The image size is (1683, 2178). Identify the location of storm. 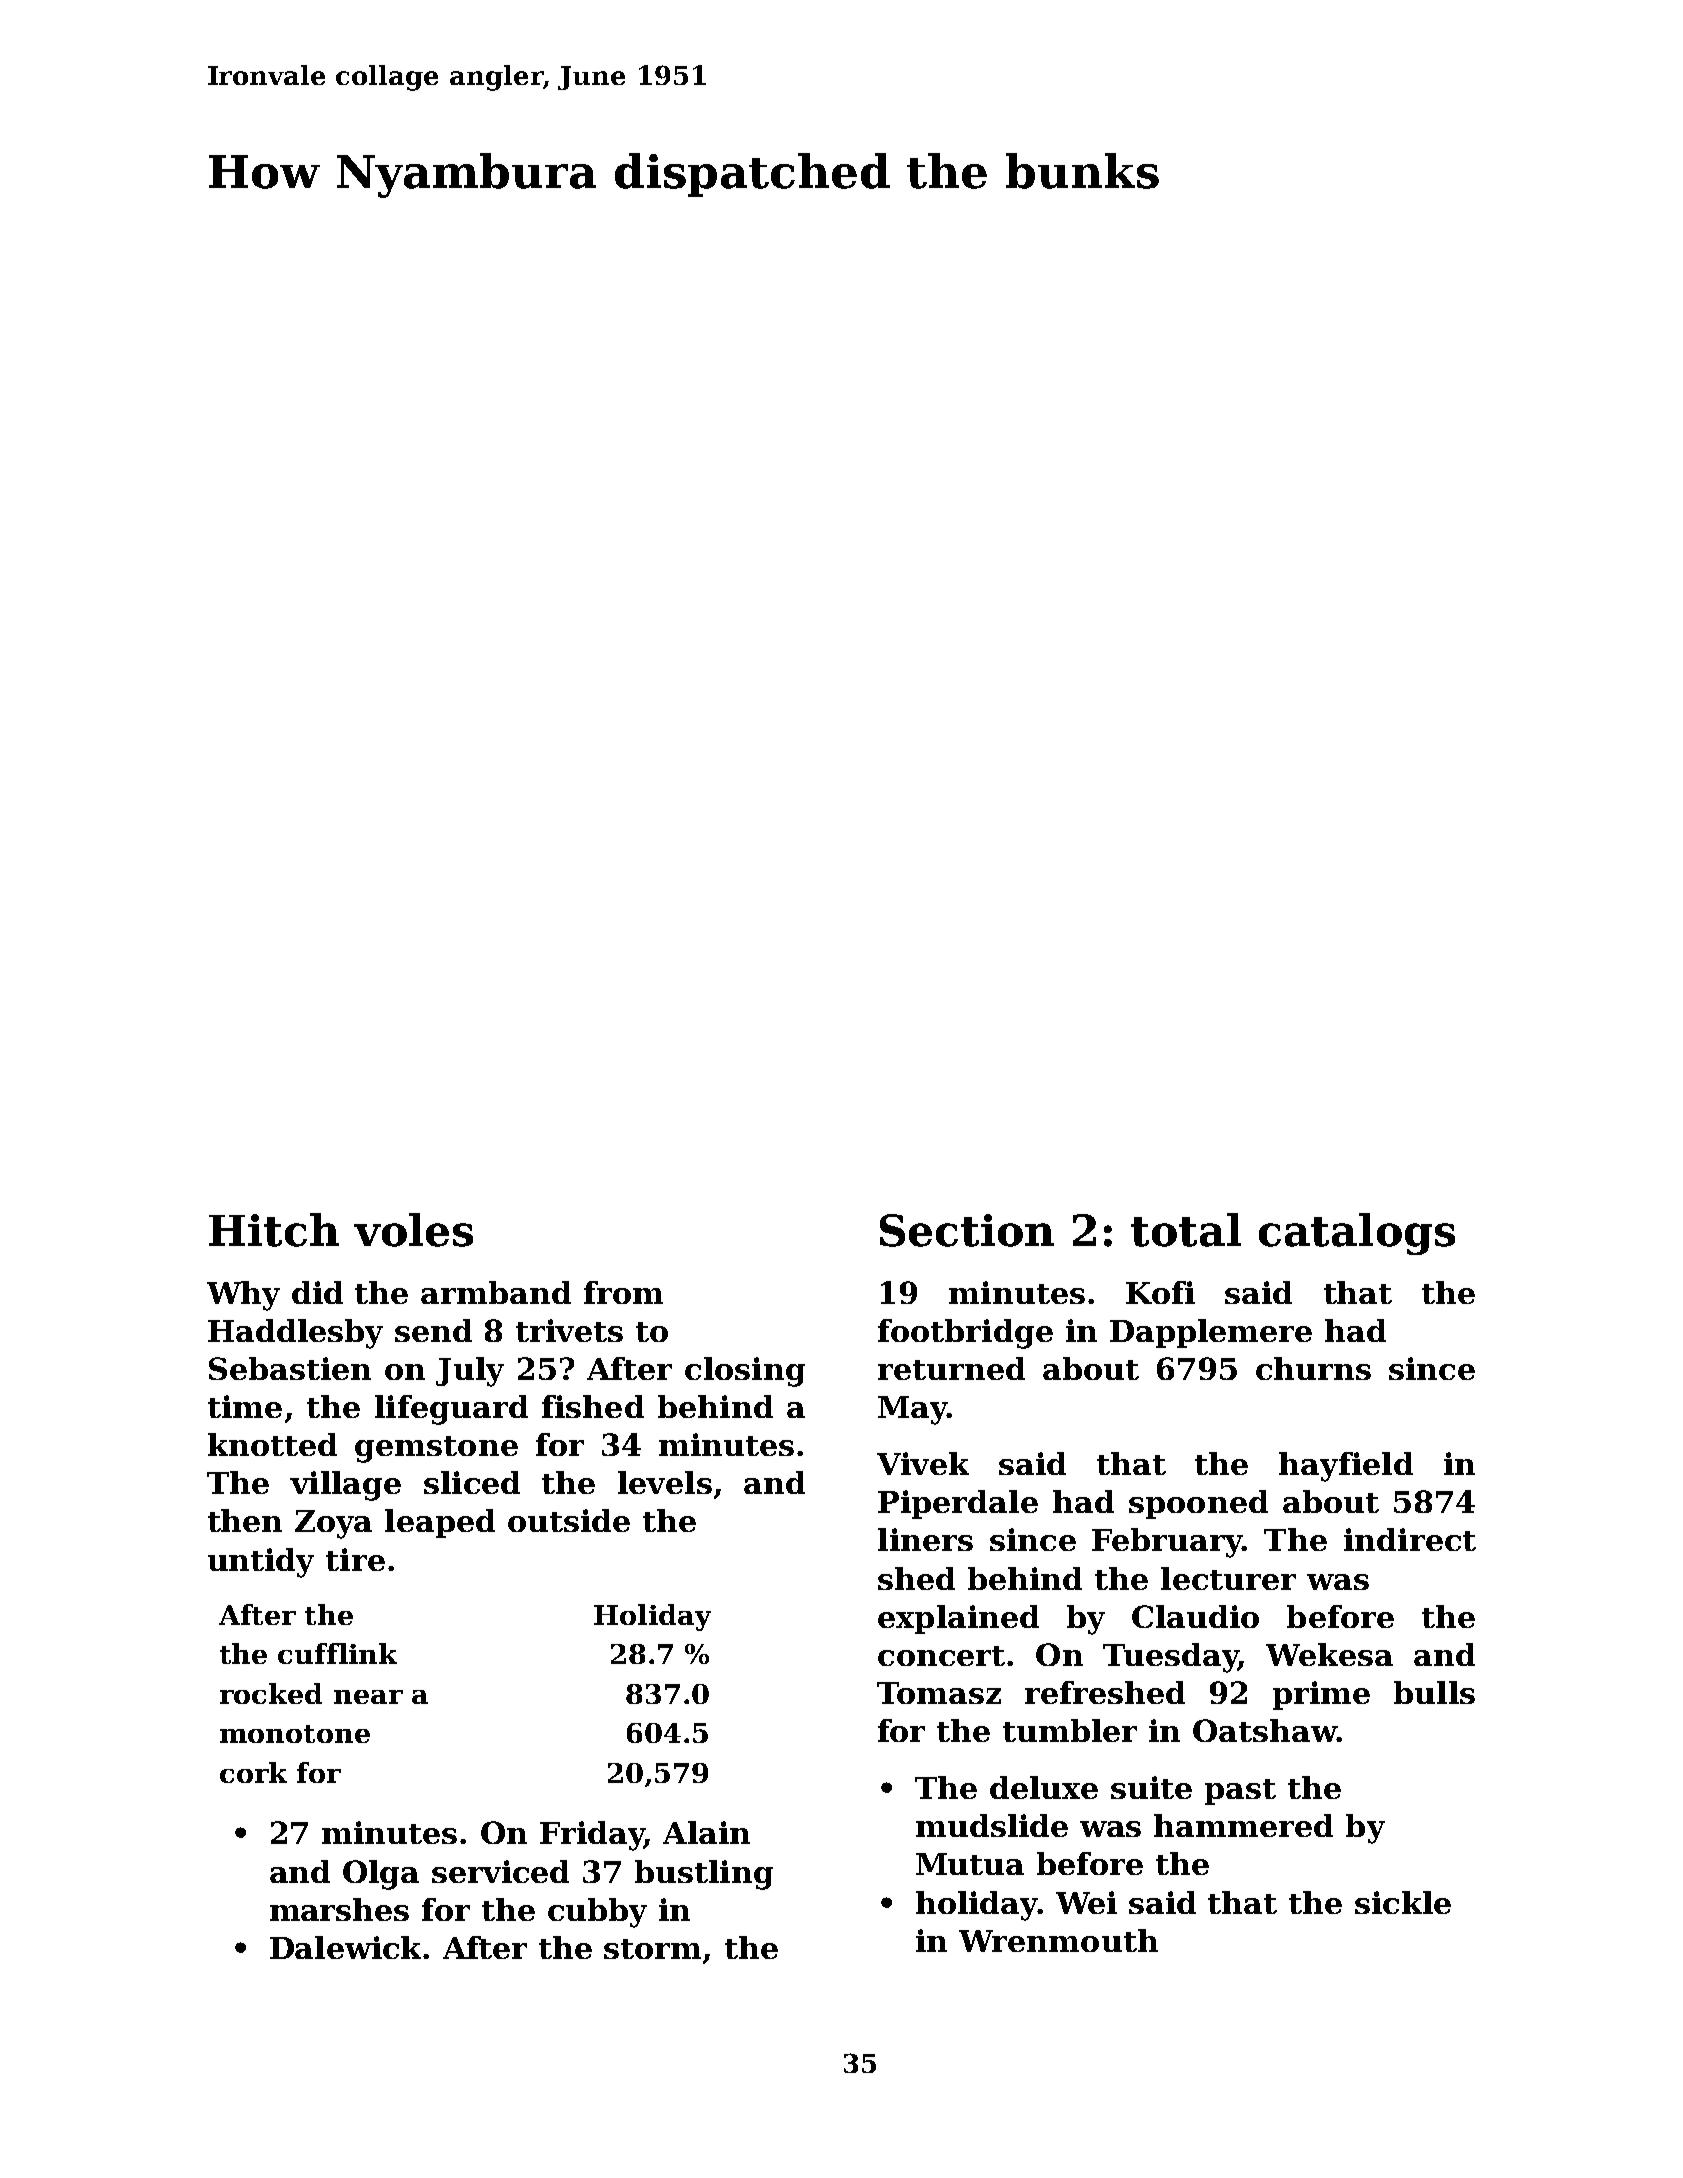
(652, 1949).
